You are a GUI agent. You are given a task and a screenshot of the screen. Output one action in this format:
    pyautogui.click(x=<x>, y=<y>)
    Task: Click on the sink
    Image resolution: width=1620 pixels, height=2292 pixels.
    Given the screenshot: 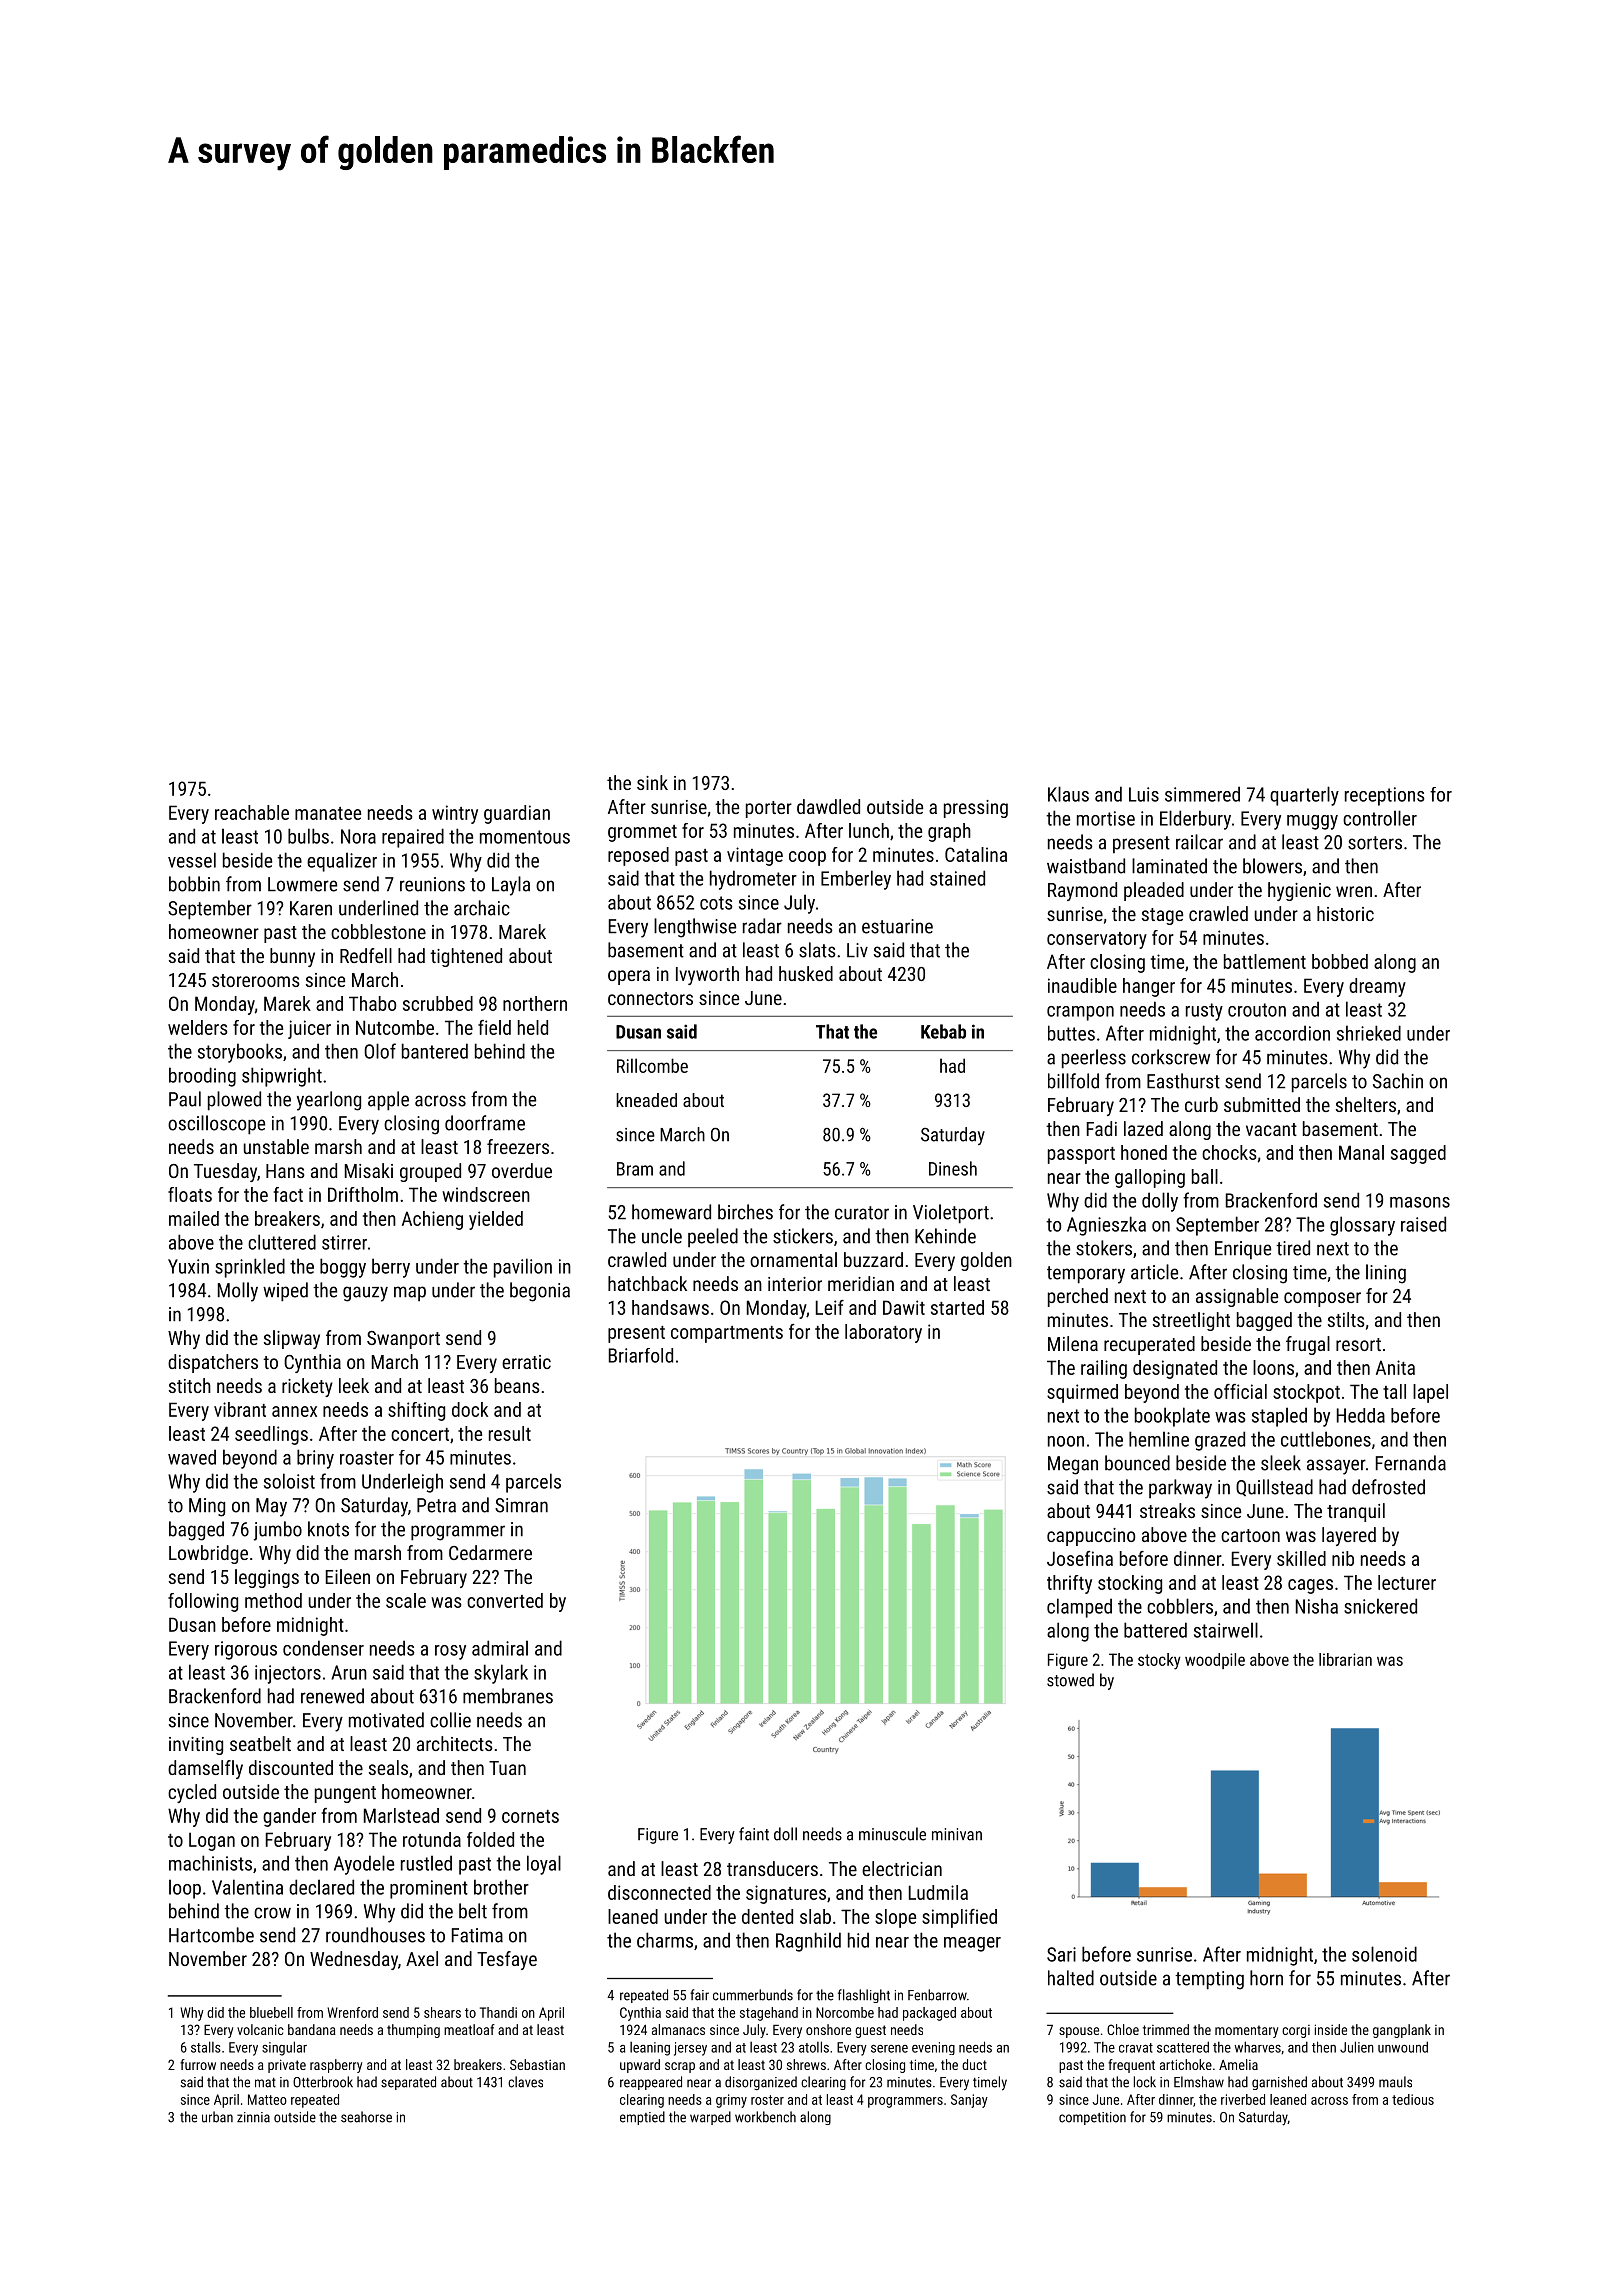 What is the action you would take?
    pyautogui.click(x=652, y=782)
